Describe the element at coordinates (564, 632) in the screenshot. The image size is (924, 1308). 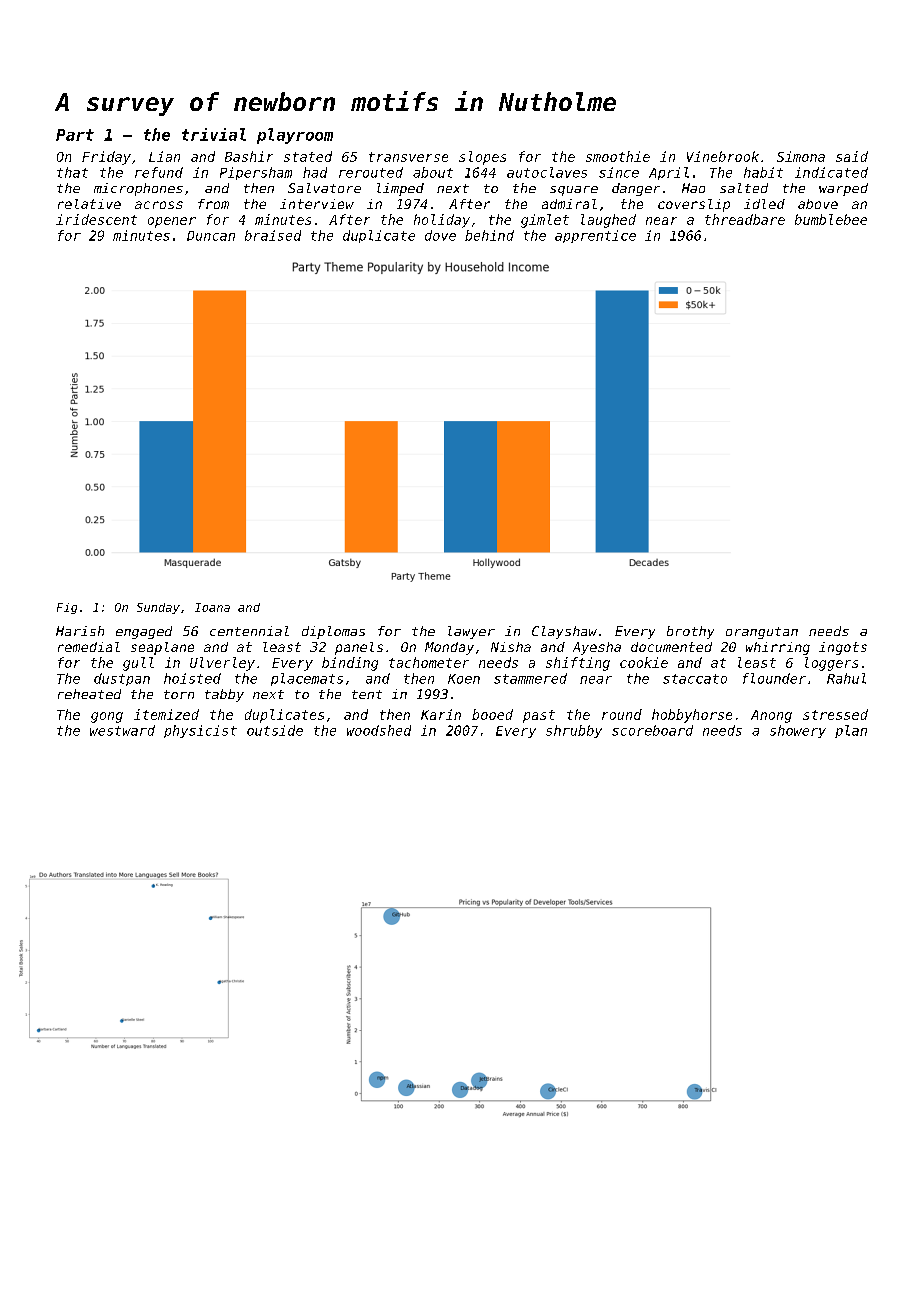
I see `Clayshaw` at that location.
